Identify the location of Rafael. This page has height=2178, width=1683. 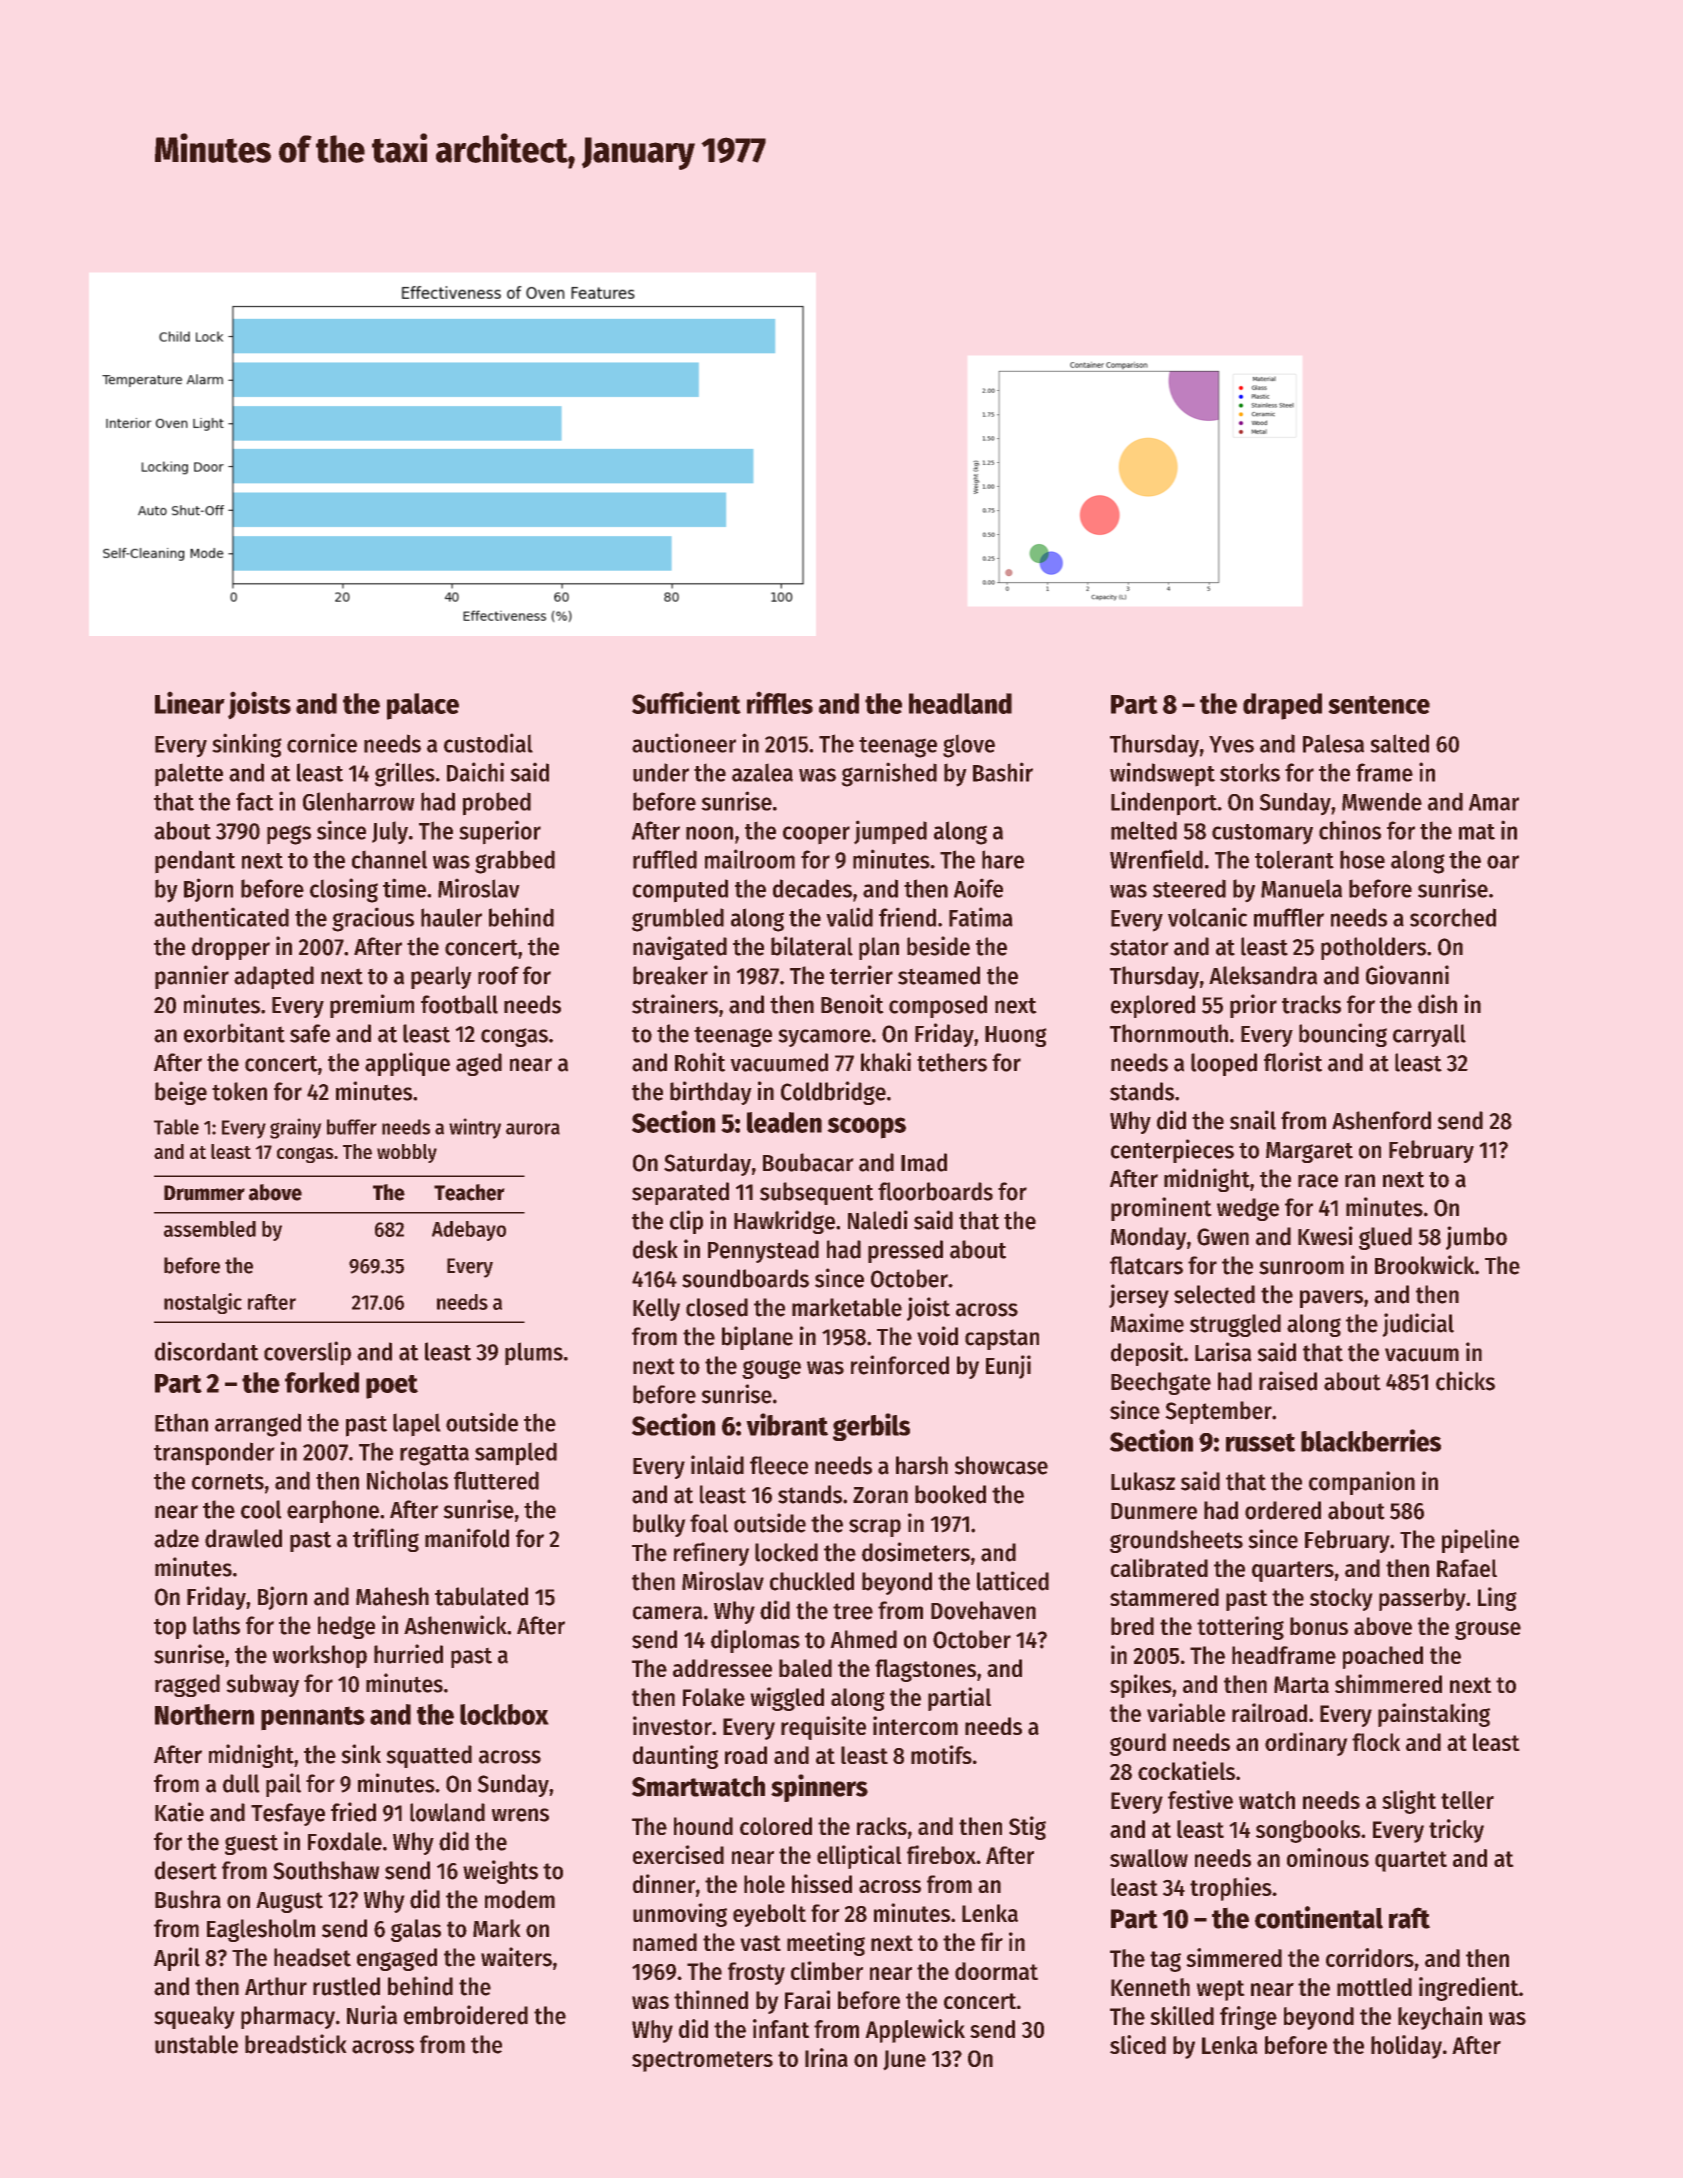
(1467, 1568).
